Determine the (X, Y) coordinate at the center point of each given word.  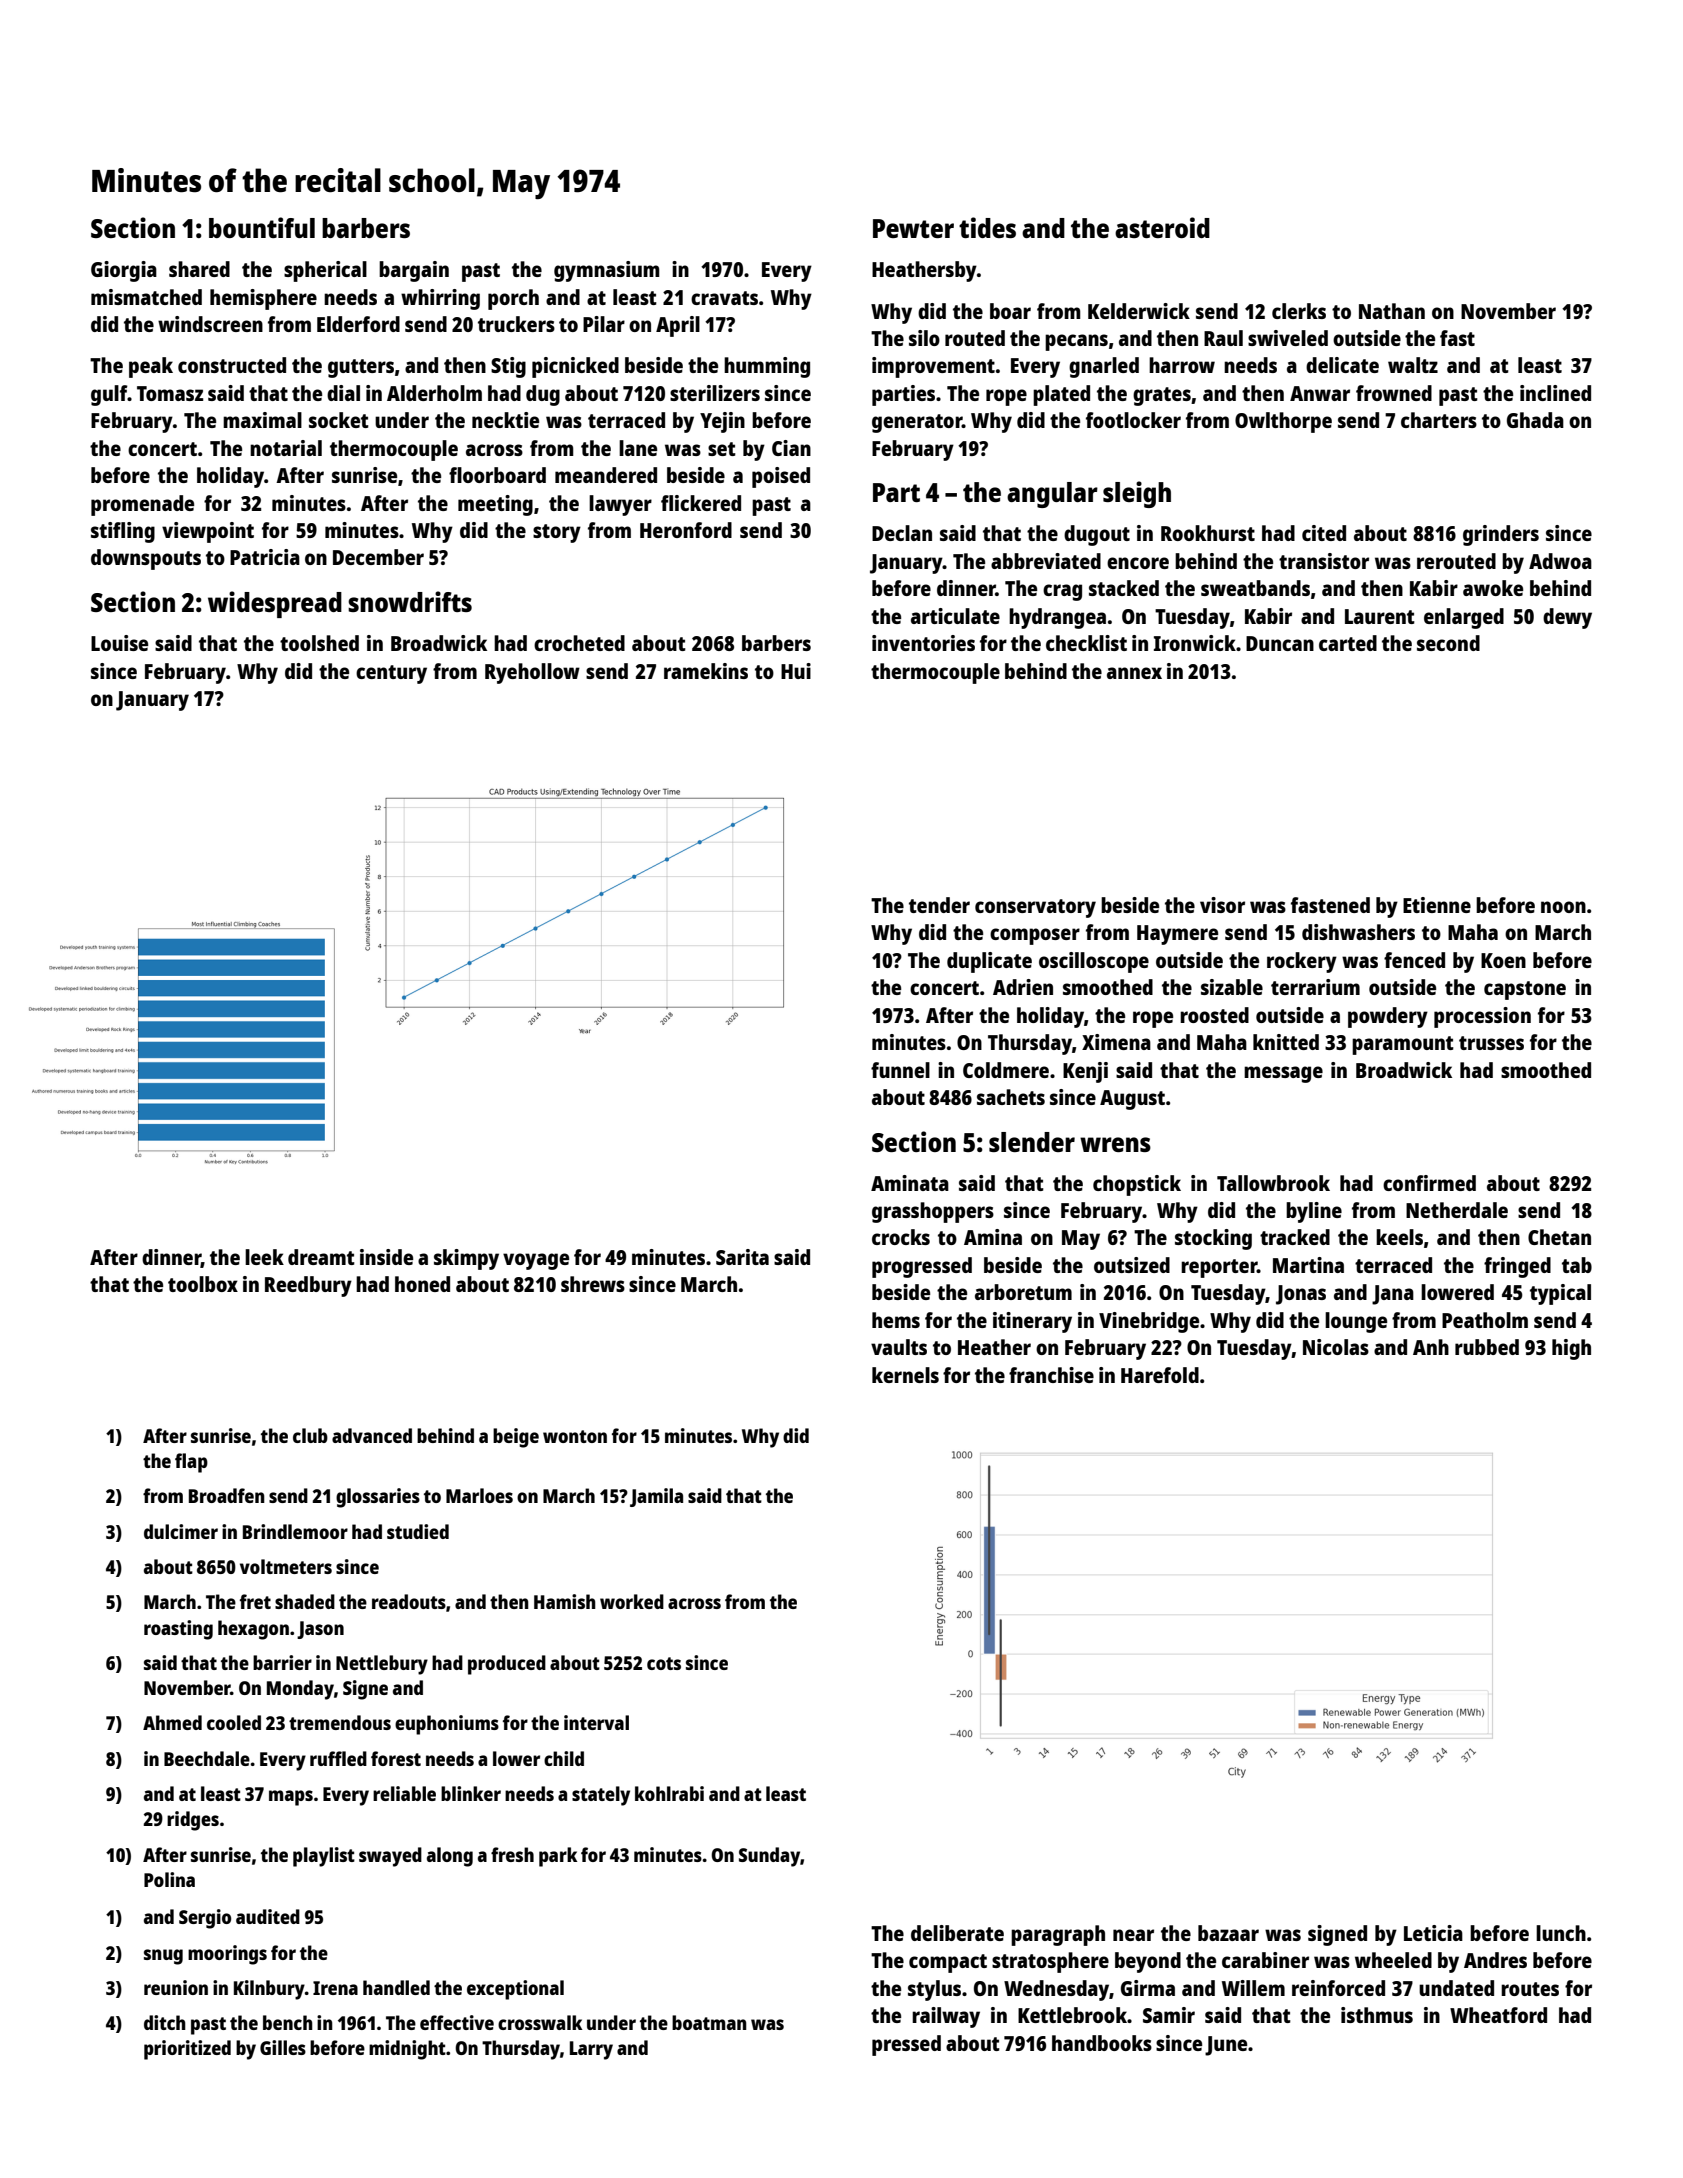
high (1571, 1349)
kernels (905, 1375)
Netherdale (1457, 1210)
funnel (900, 1070)
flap (191, 1463)
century (391, 674)
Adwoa (1560, 561)
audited (268, 1916)
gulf (109, 395)
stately (601, 1796)
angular (1052, 495)
